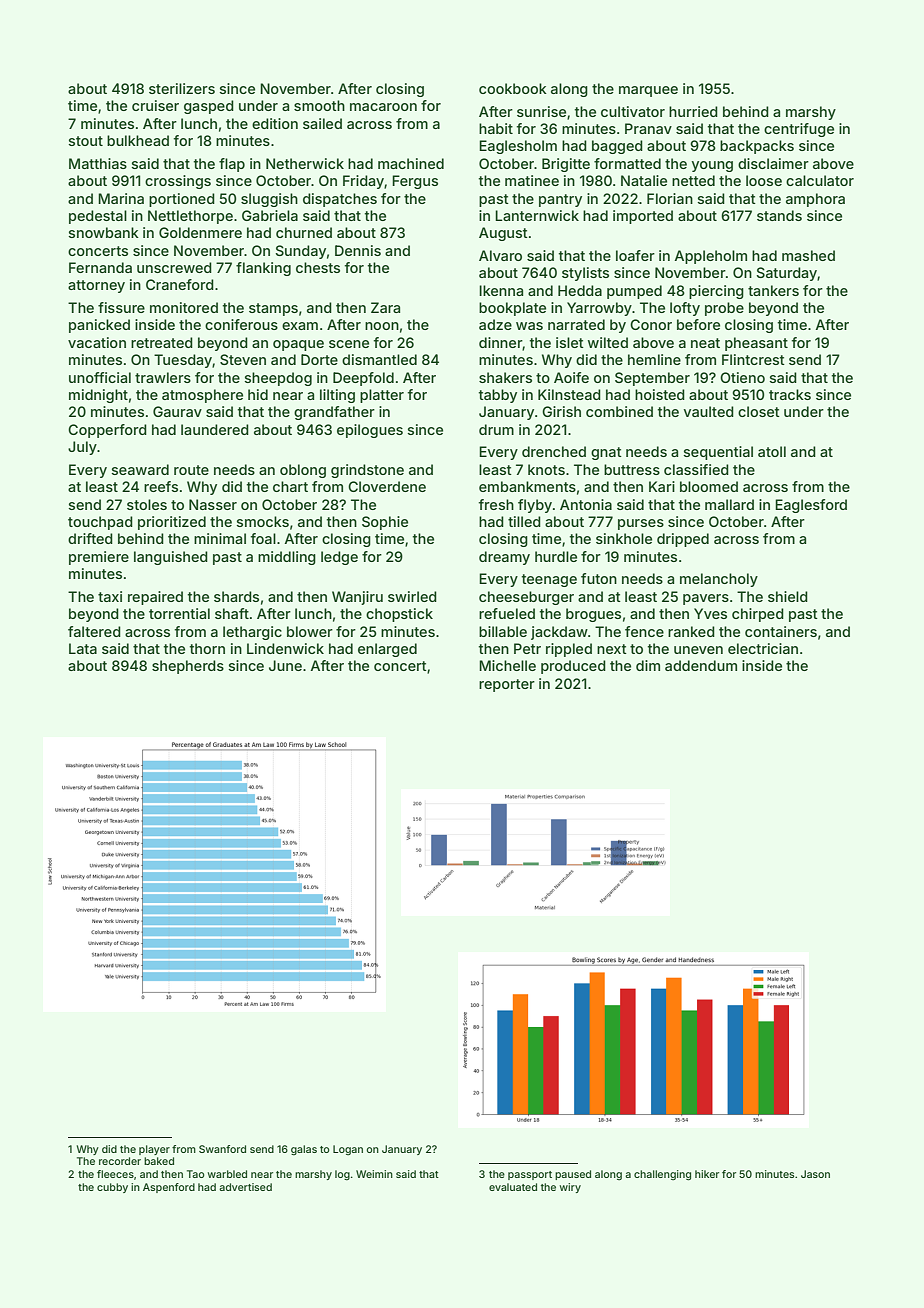 This screenshot has height=1308, width=924. Describe the element at coordinates (530, 1175) in the screenshot. I see `passport` at that location.
